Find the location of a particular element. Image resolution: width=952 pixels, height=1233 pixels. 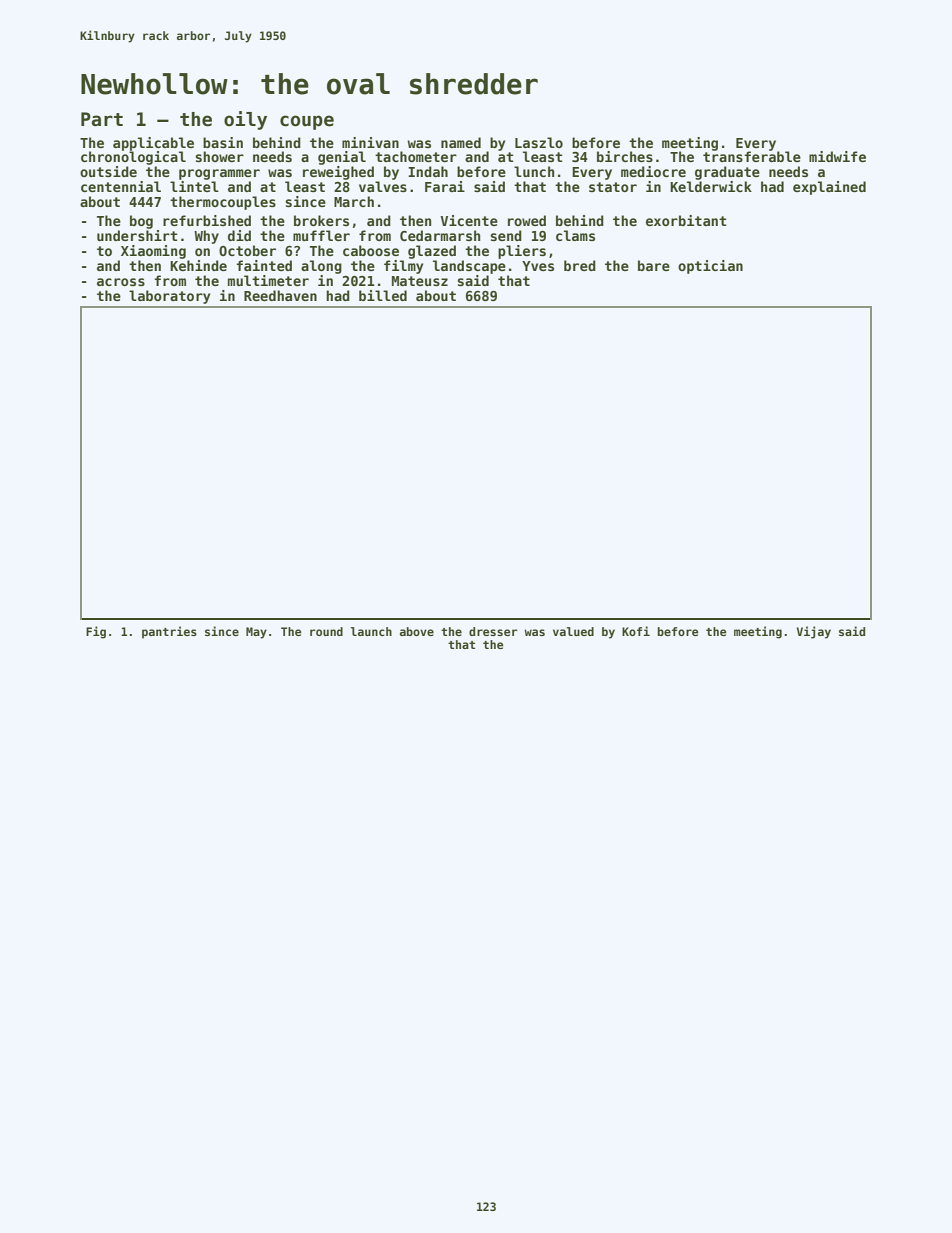

above is located at coordinates (417, 631).
